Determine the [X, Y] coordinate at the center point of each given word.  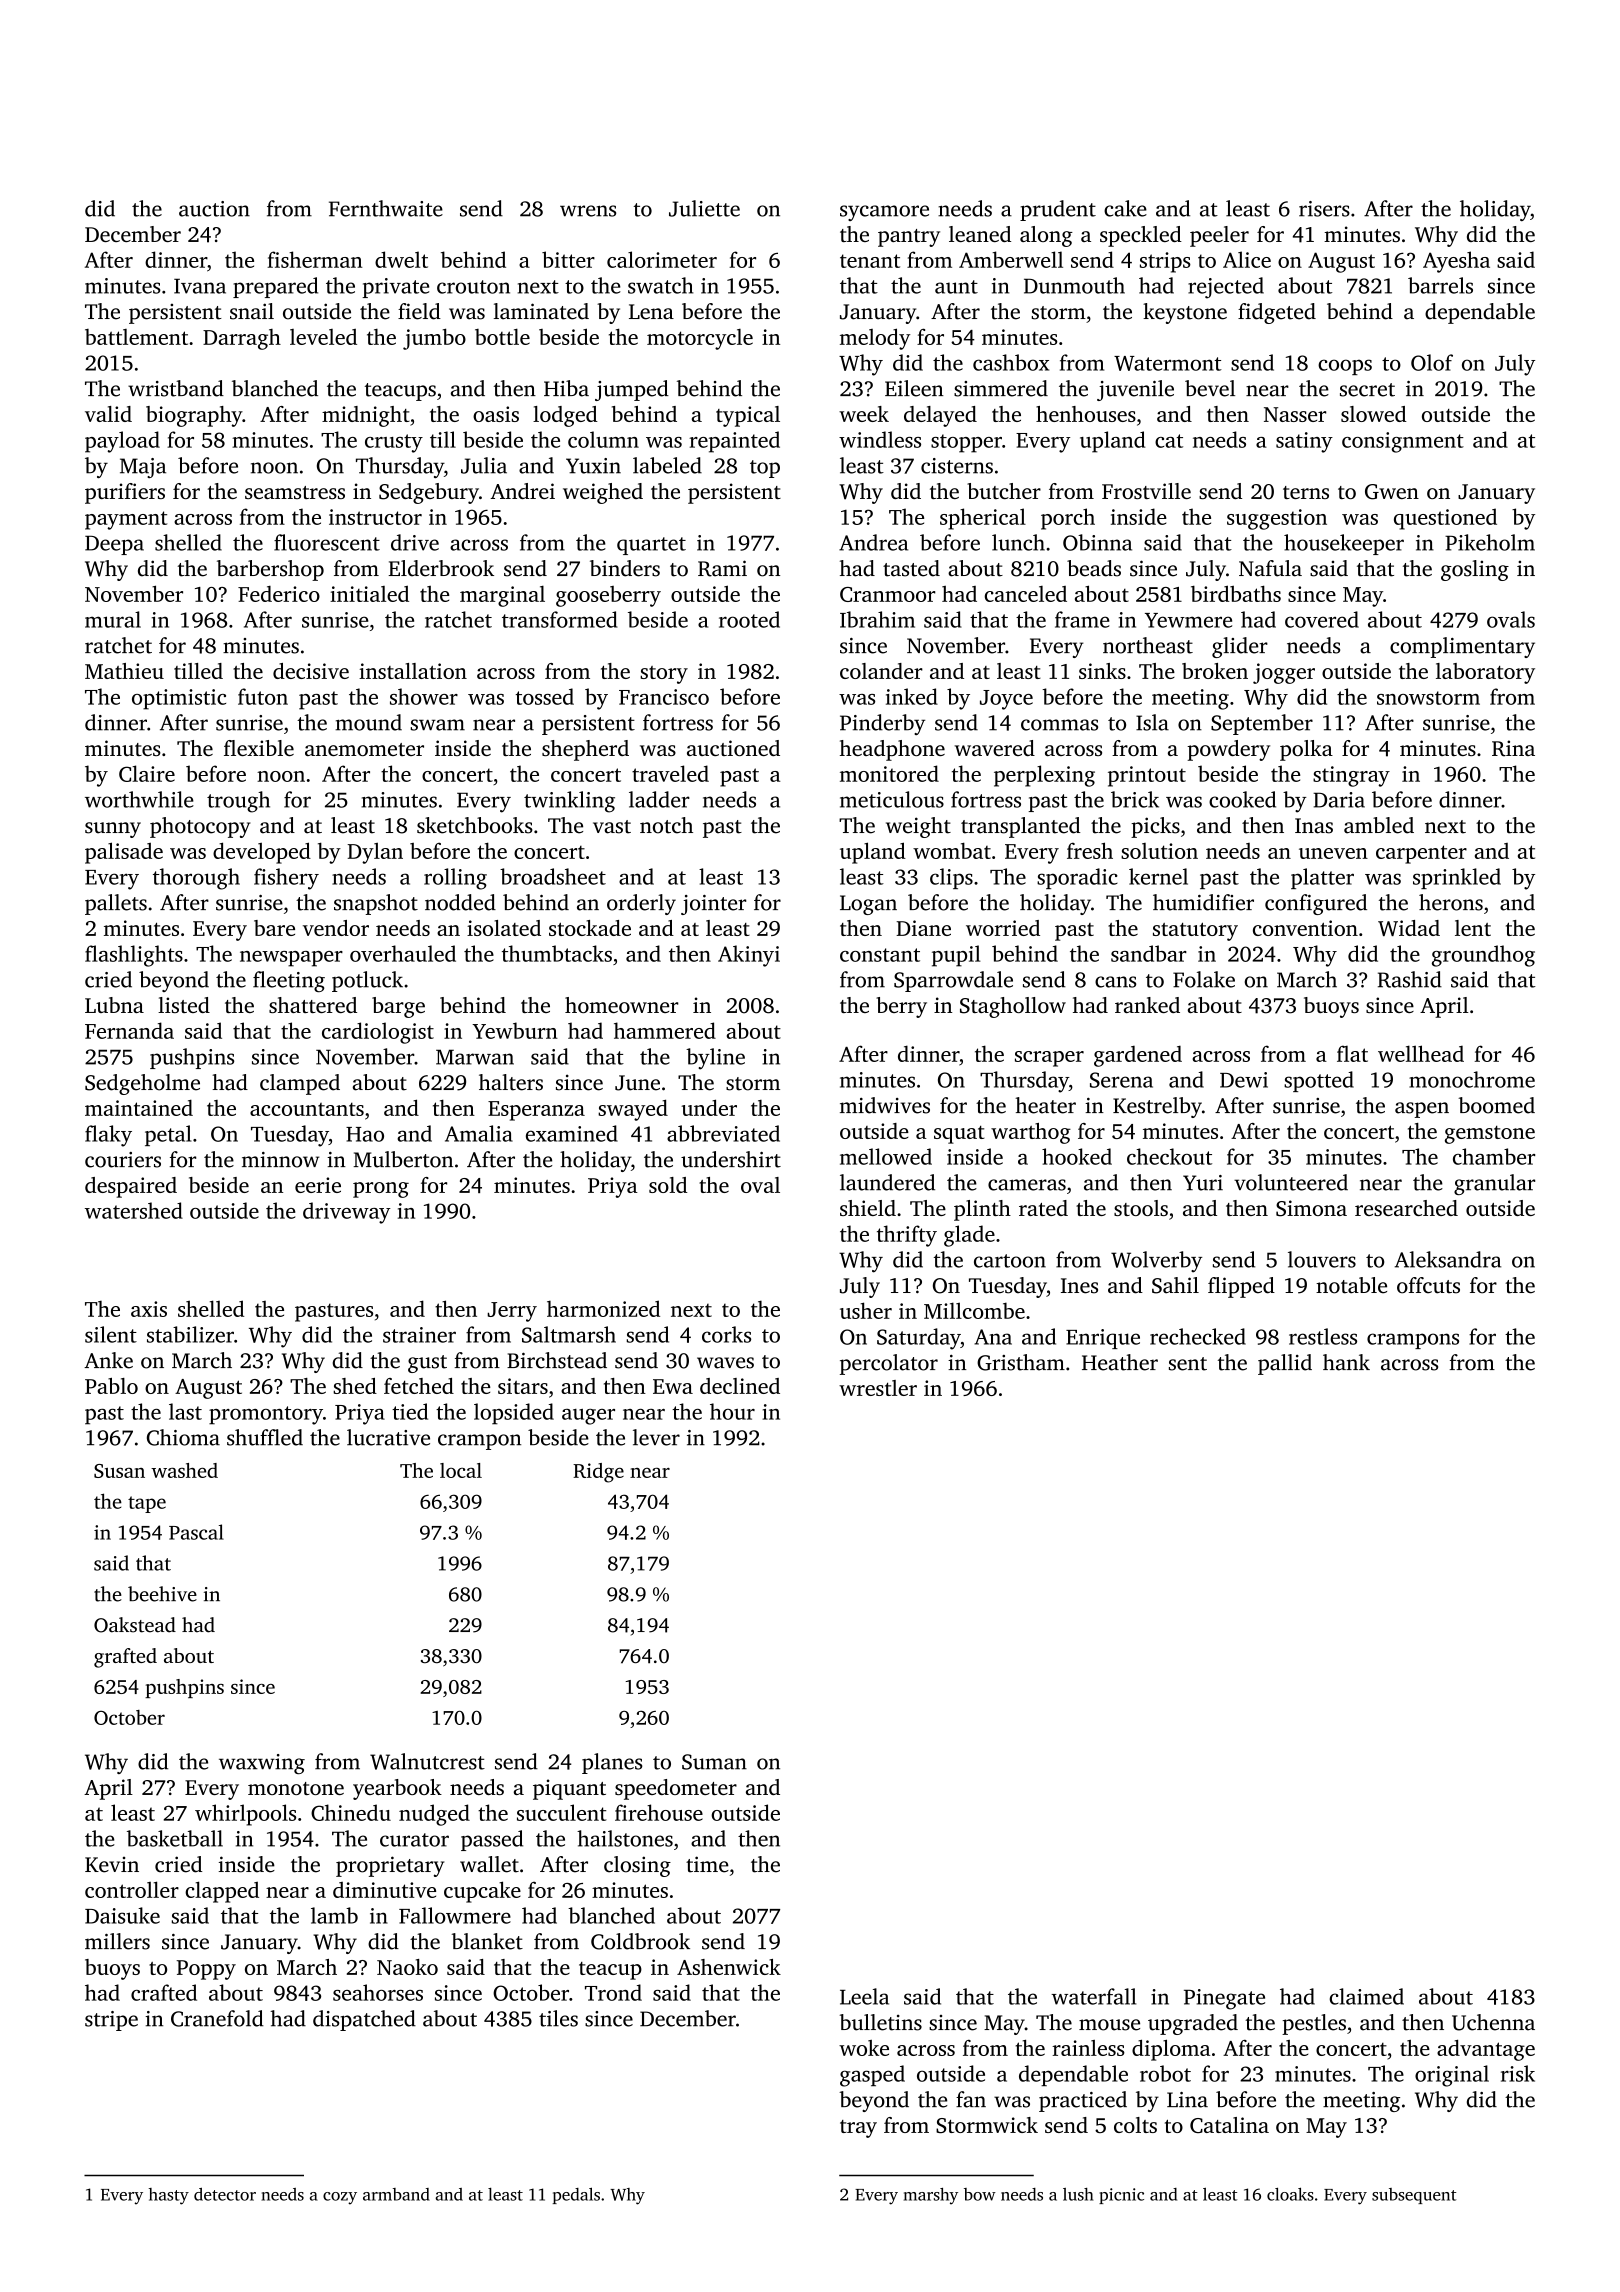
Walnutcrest [427, 1761]
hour [732, 1411]
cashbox [1011, 362]
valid [108, 414]
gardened [1138, 1056]
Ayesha [1456, 262]
